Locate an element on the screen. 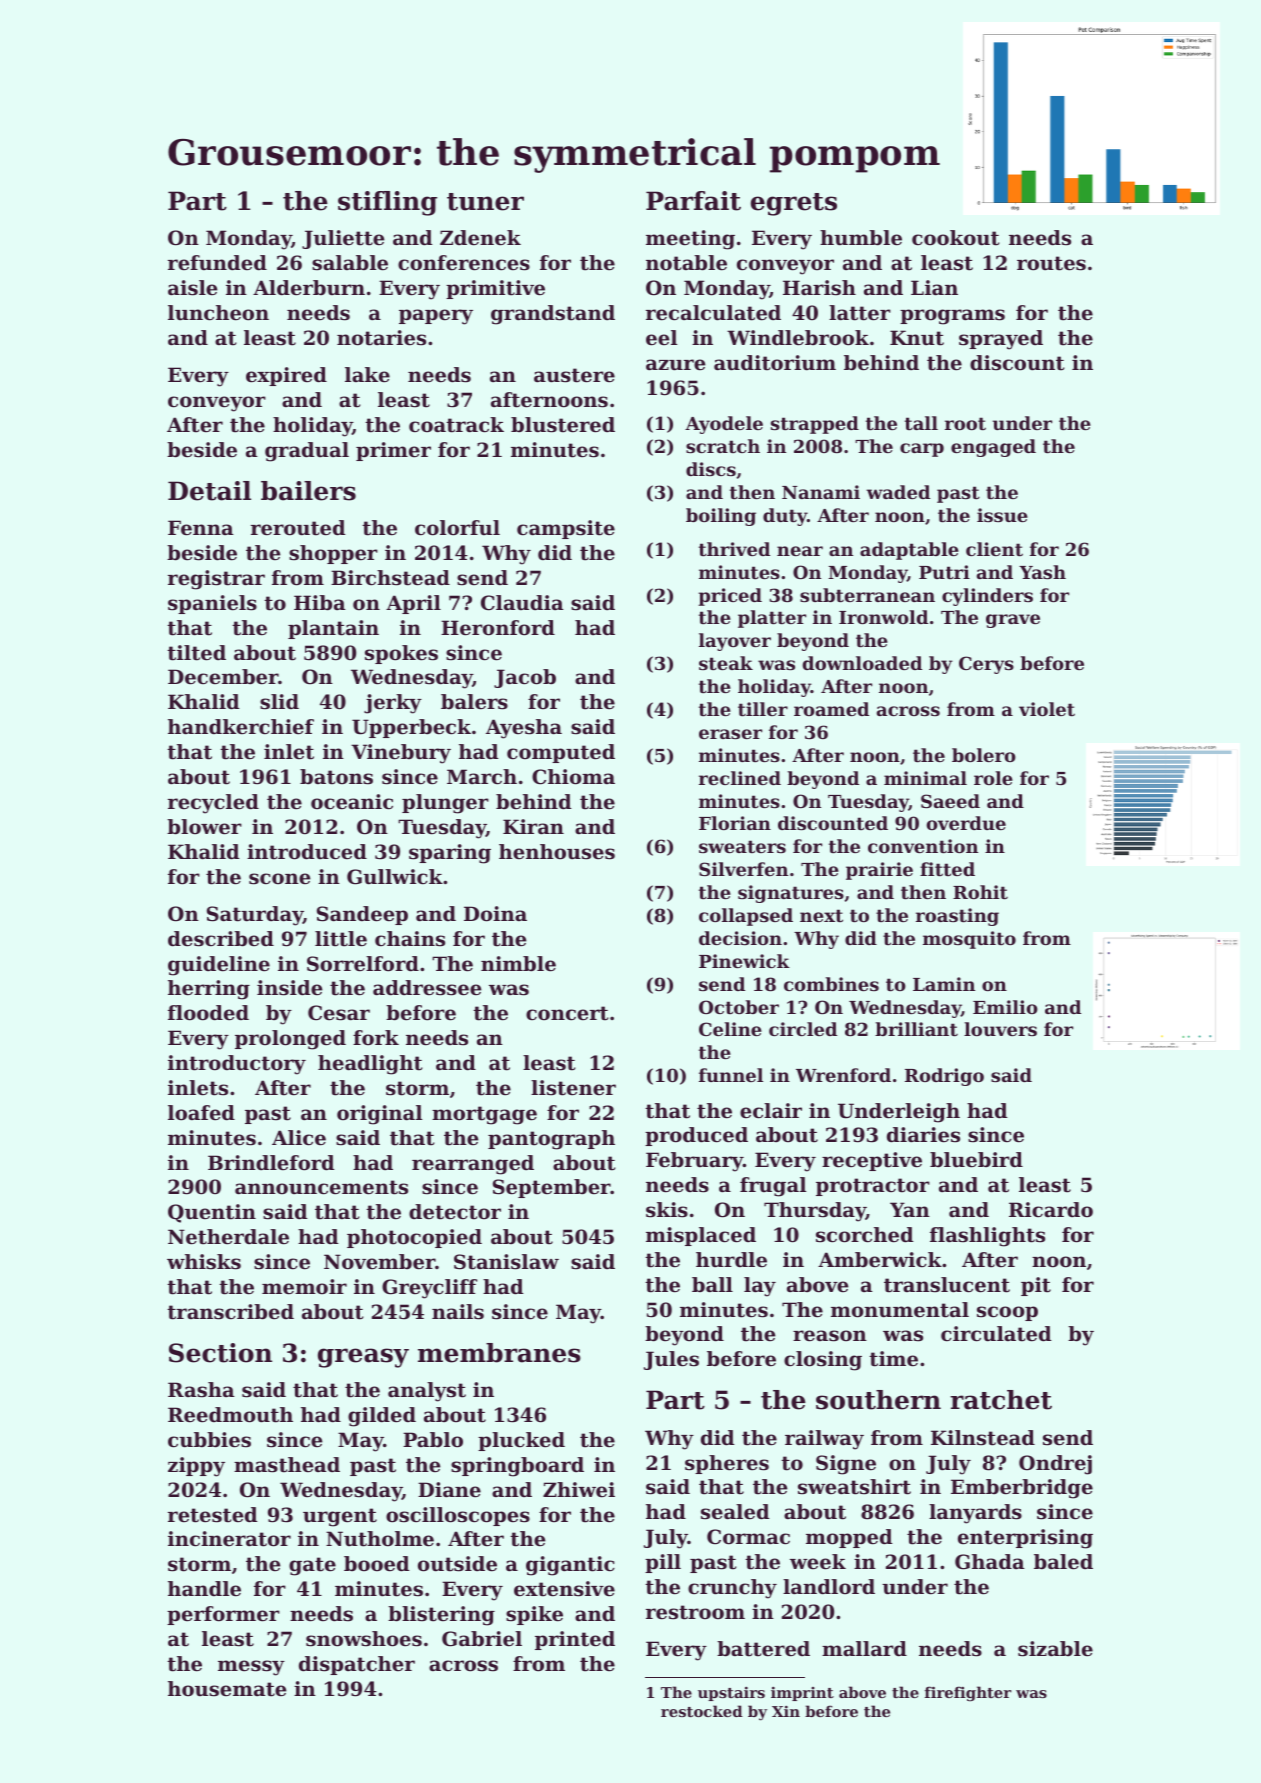 The image size is (1261, 1783). expired is located at coordinates (286, 376).
